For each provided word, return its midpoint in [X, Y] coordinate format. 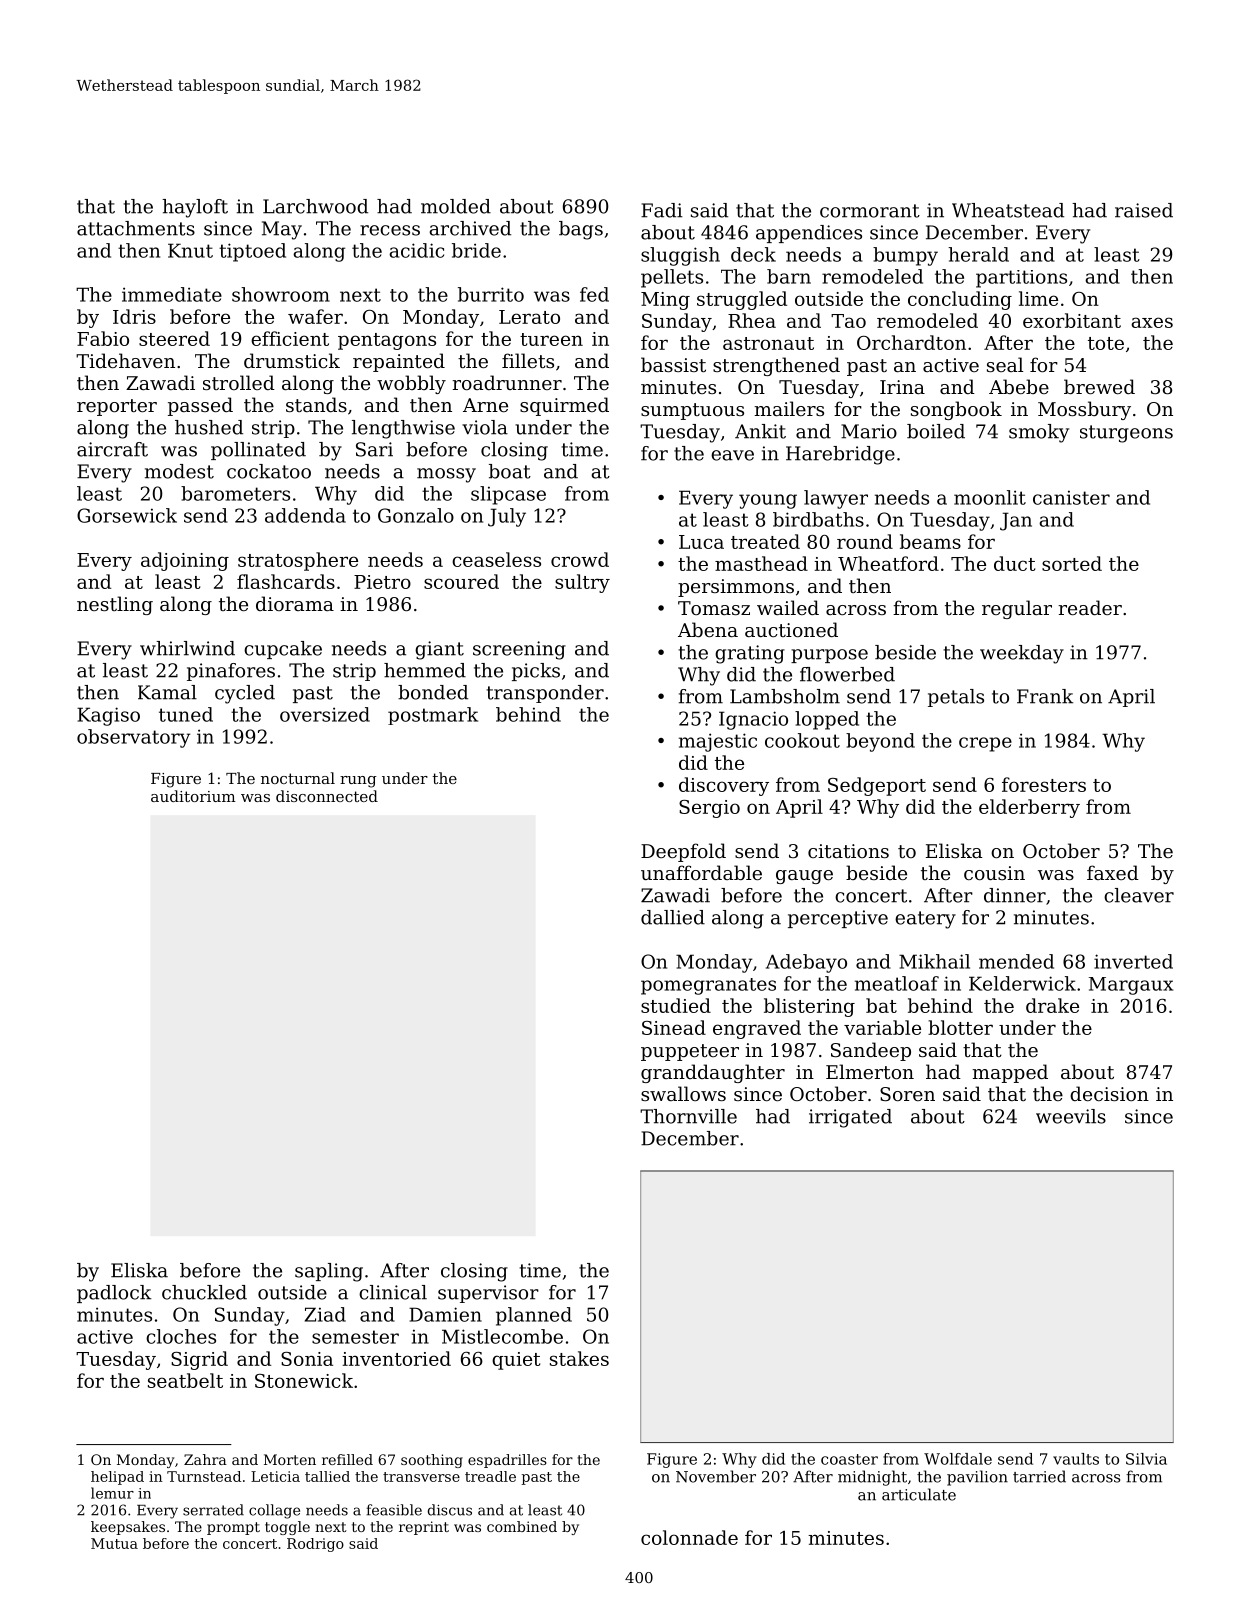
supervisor [488, 1294]
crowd [580, 559]
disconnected [327, 796]
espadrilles [507, 1461]
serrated [213, 1510]
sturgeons [1126, 434]
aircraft [112, 449]
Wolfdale [958, 1459]
